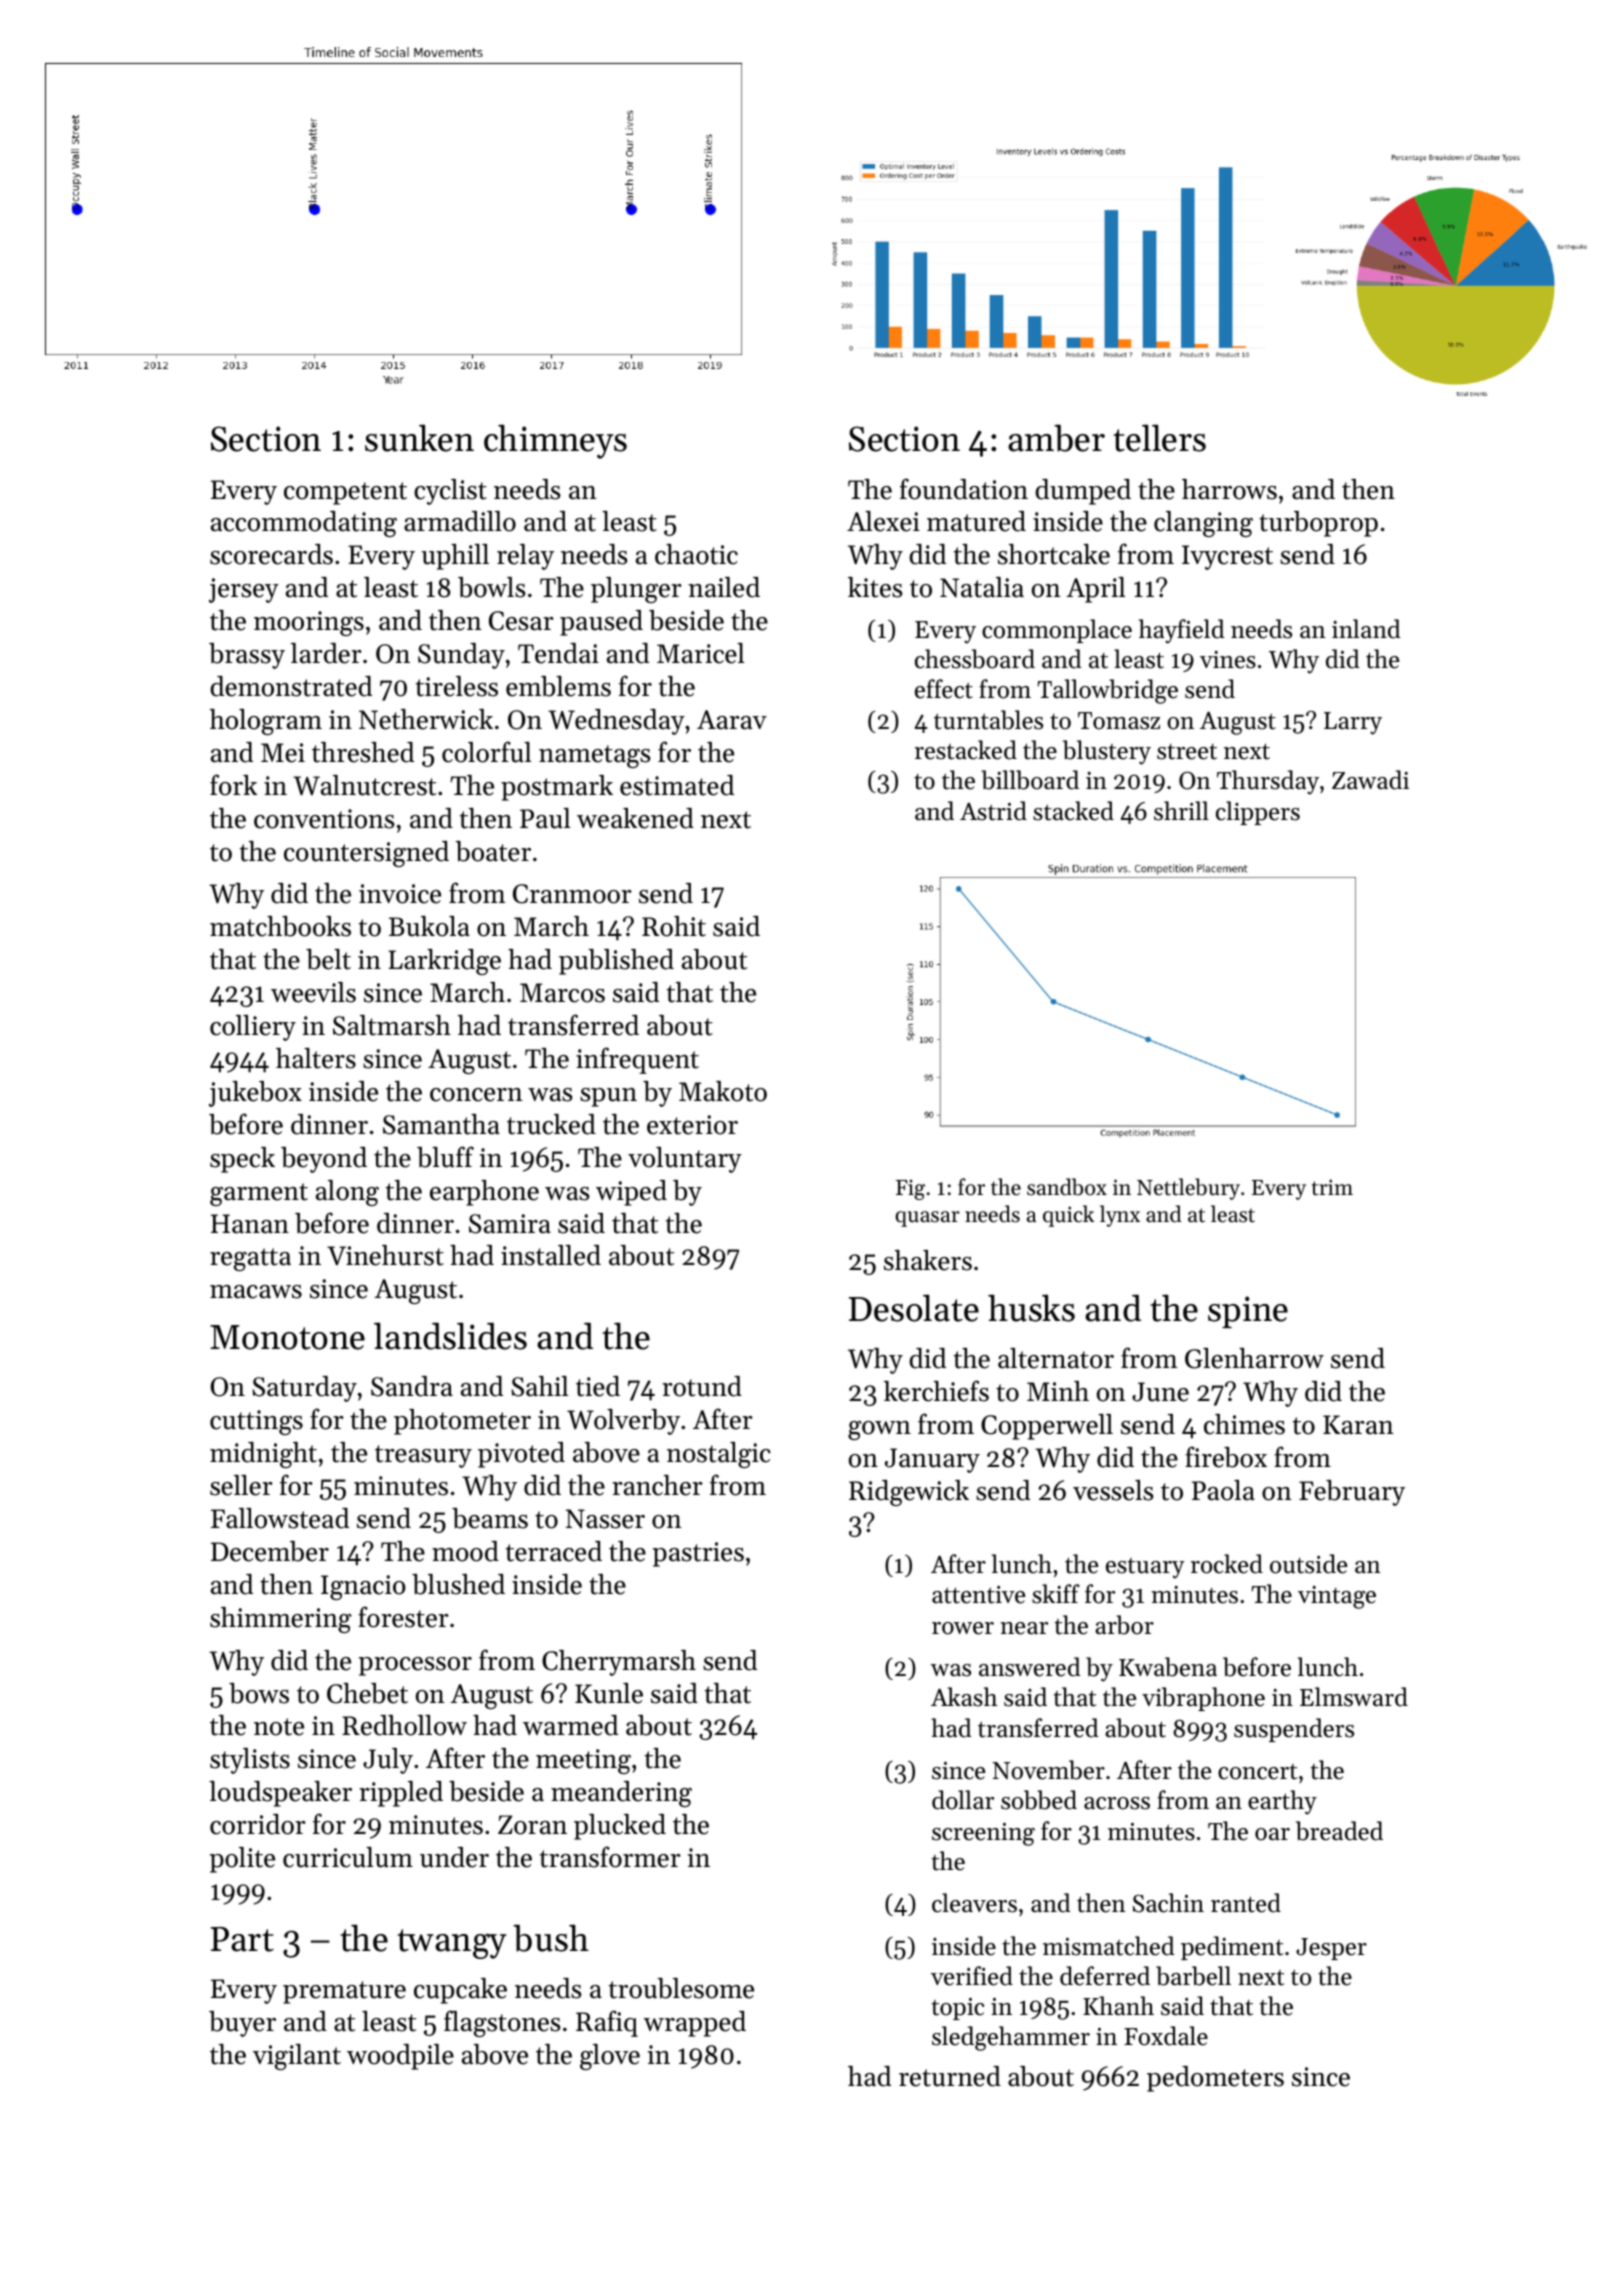  What do you see at coordinates (344, 1992) in the screenshot?
I see `premature` at bounding box center [344, 1992].
